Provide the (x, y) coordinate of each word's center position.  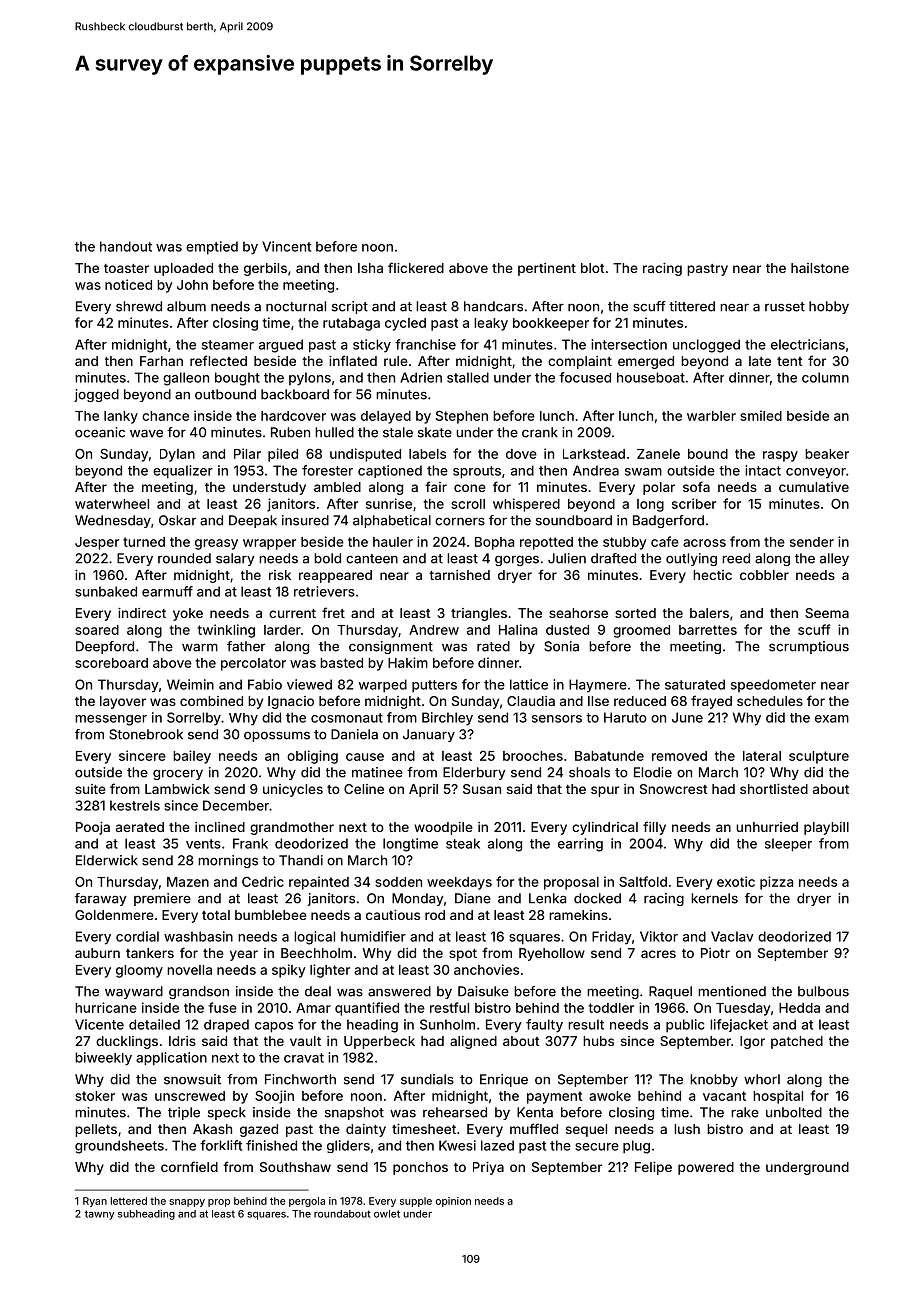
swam (643, 472)
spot (463, 955)
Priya (488, 1168)
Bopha (494, 543)
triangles (479, 614)
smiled (761, 415)
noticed (128, 284)
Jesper (97, 543)
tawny (99, 1215)
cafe (665, 541)
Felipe (653, 1168)
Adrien (421, 377)
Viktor (659, 936)
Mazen (188, 882)
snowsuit (192, 1079)
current (292, 613)
